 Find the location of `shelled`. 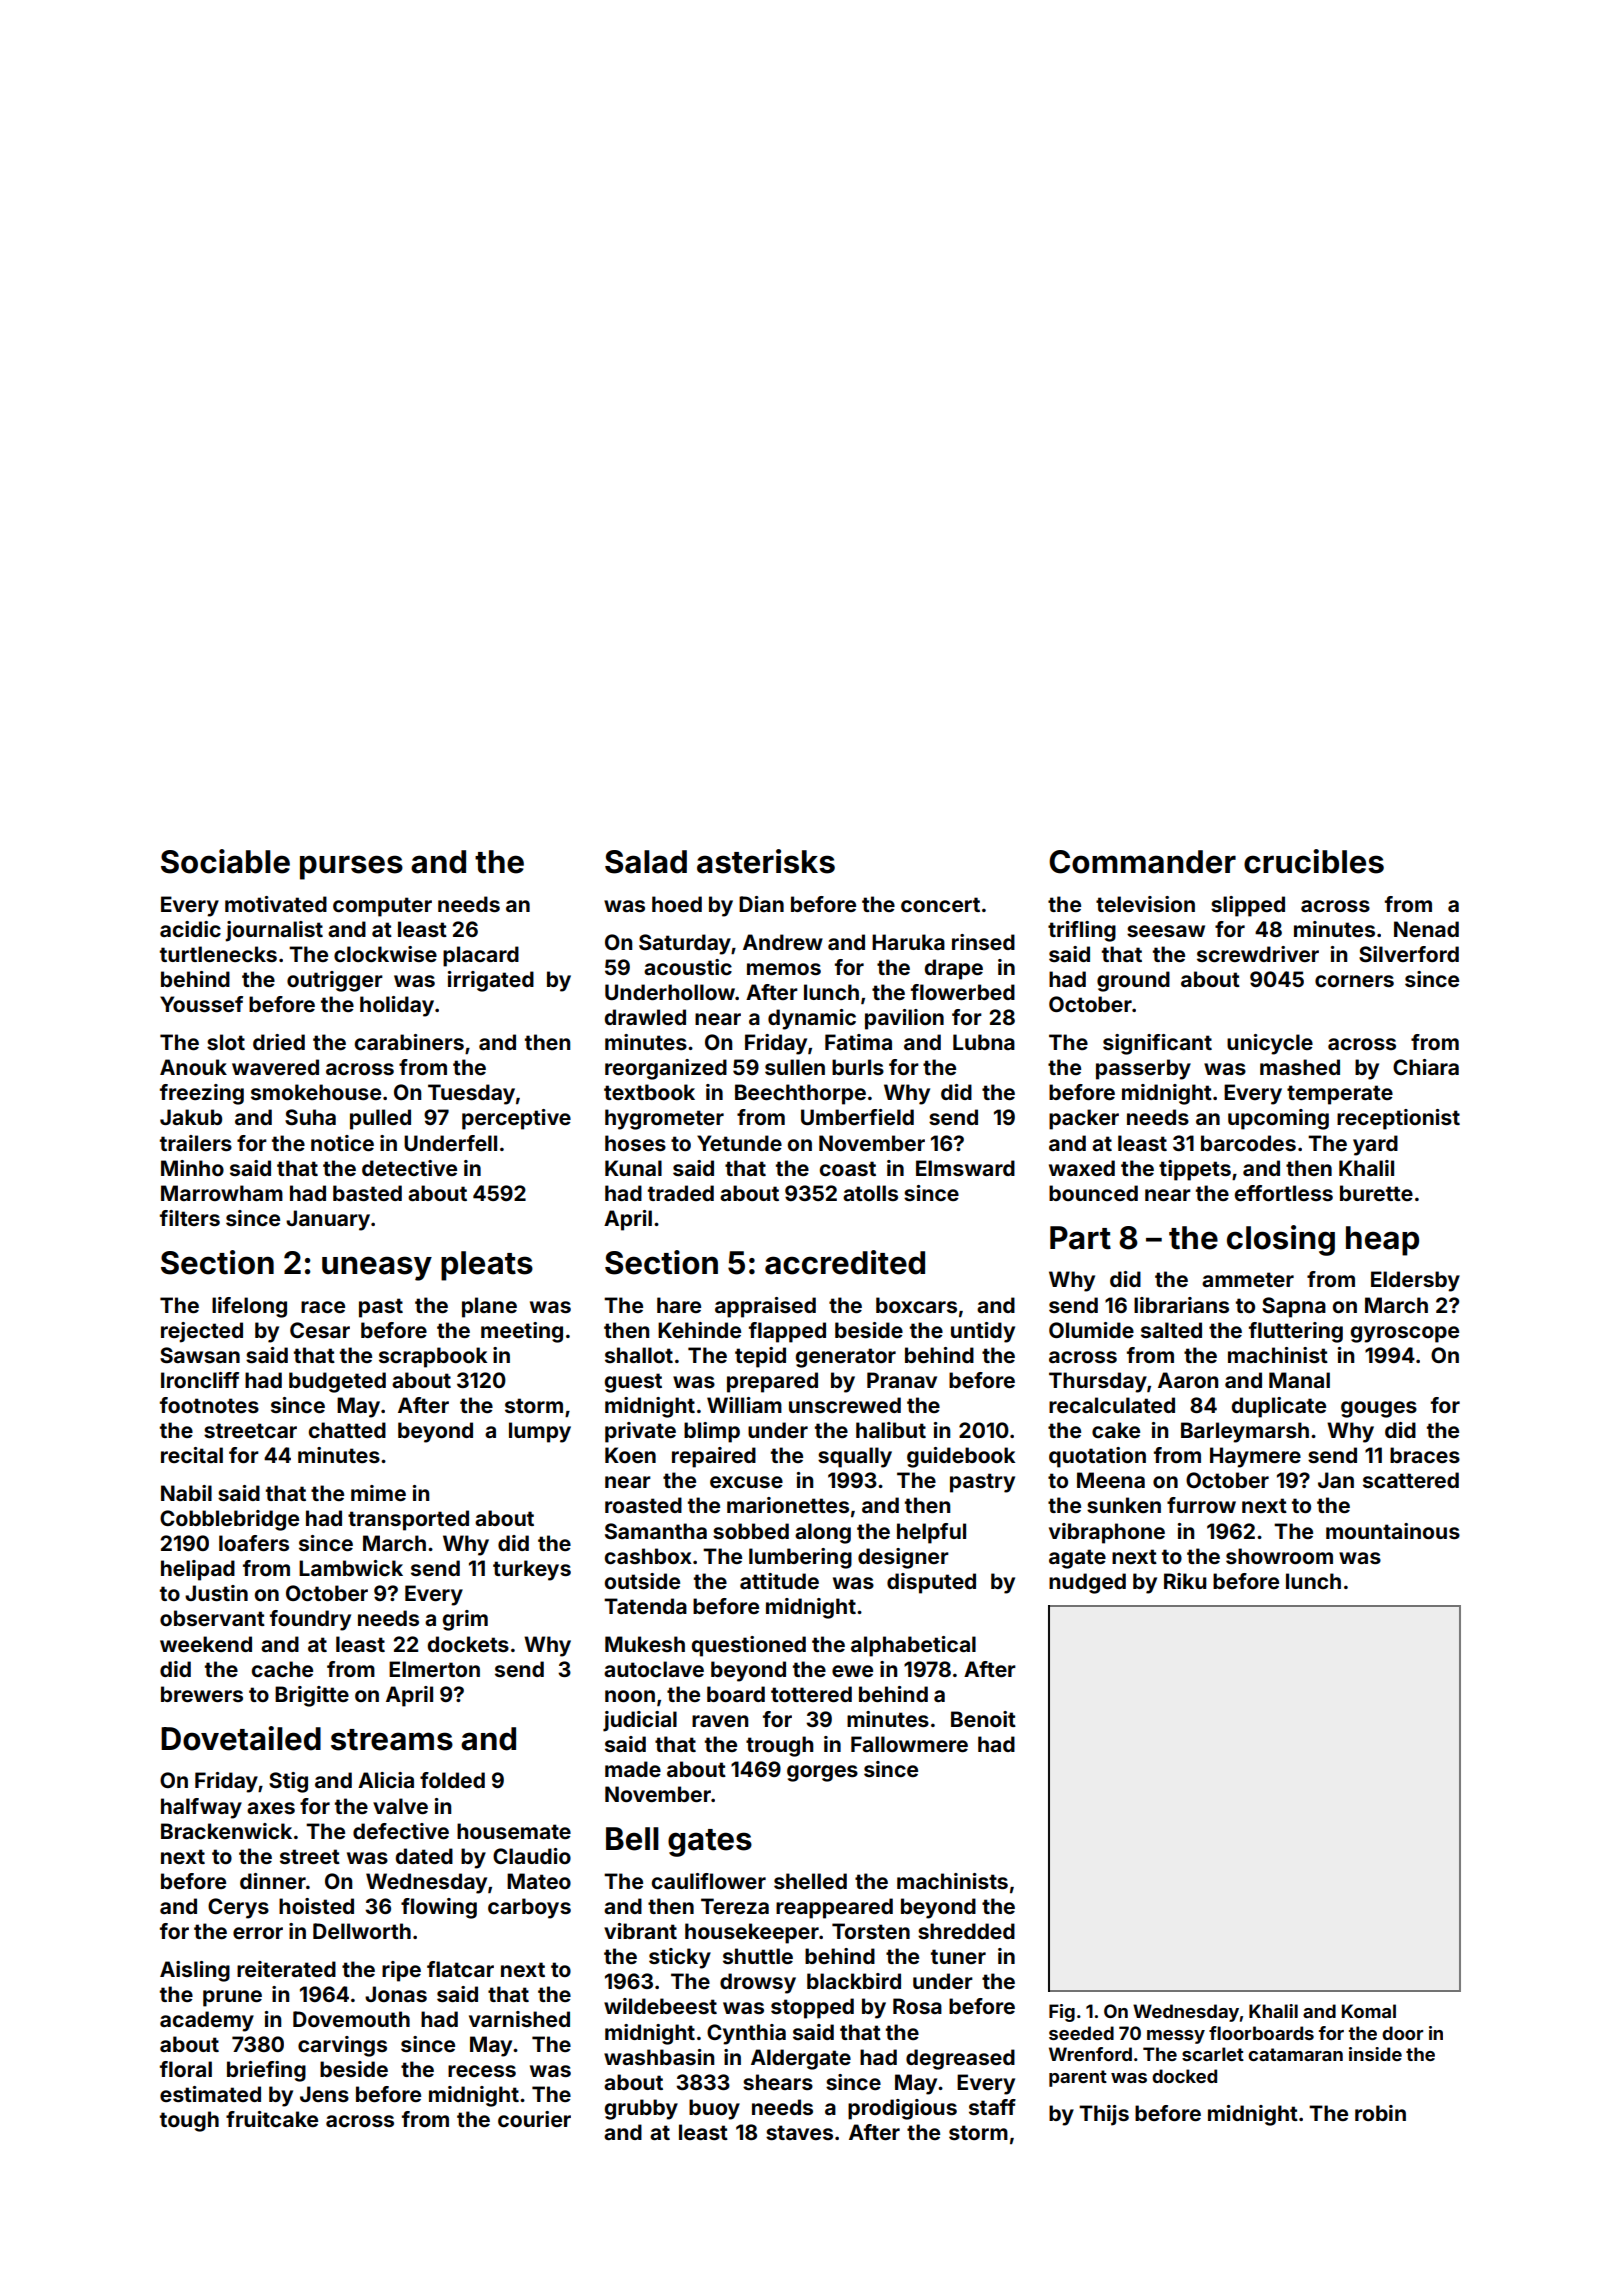

shelled is located at coordinates (810, 1881).
